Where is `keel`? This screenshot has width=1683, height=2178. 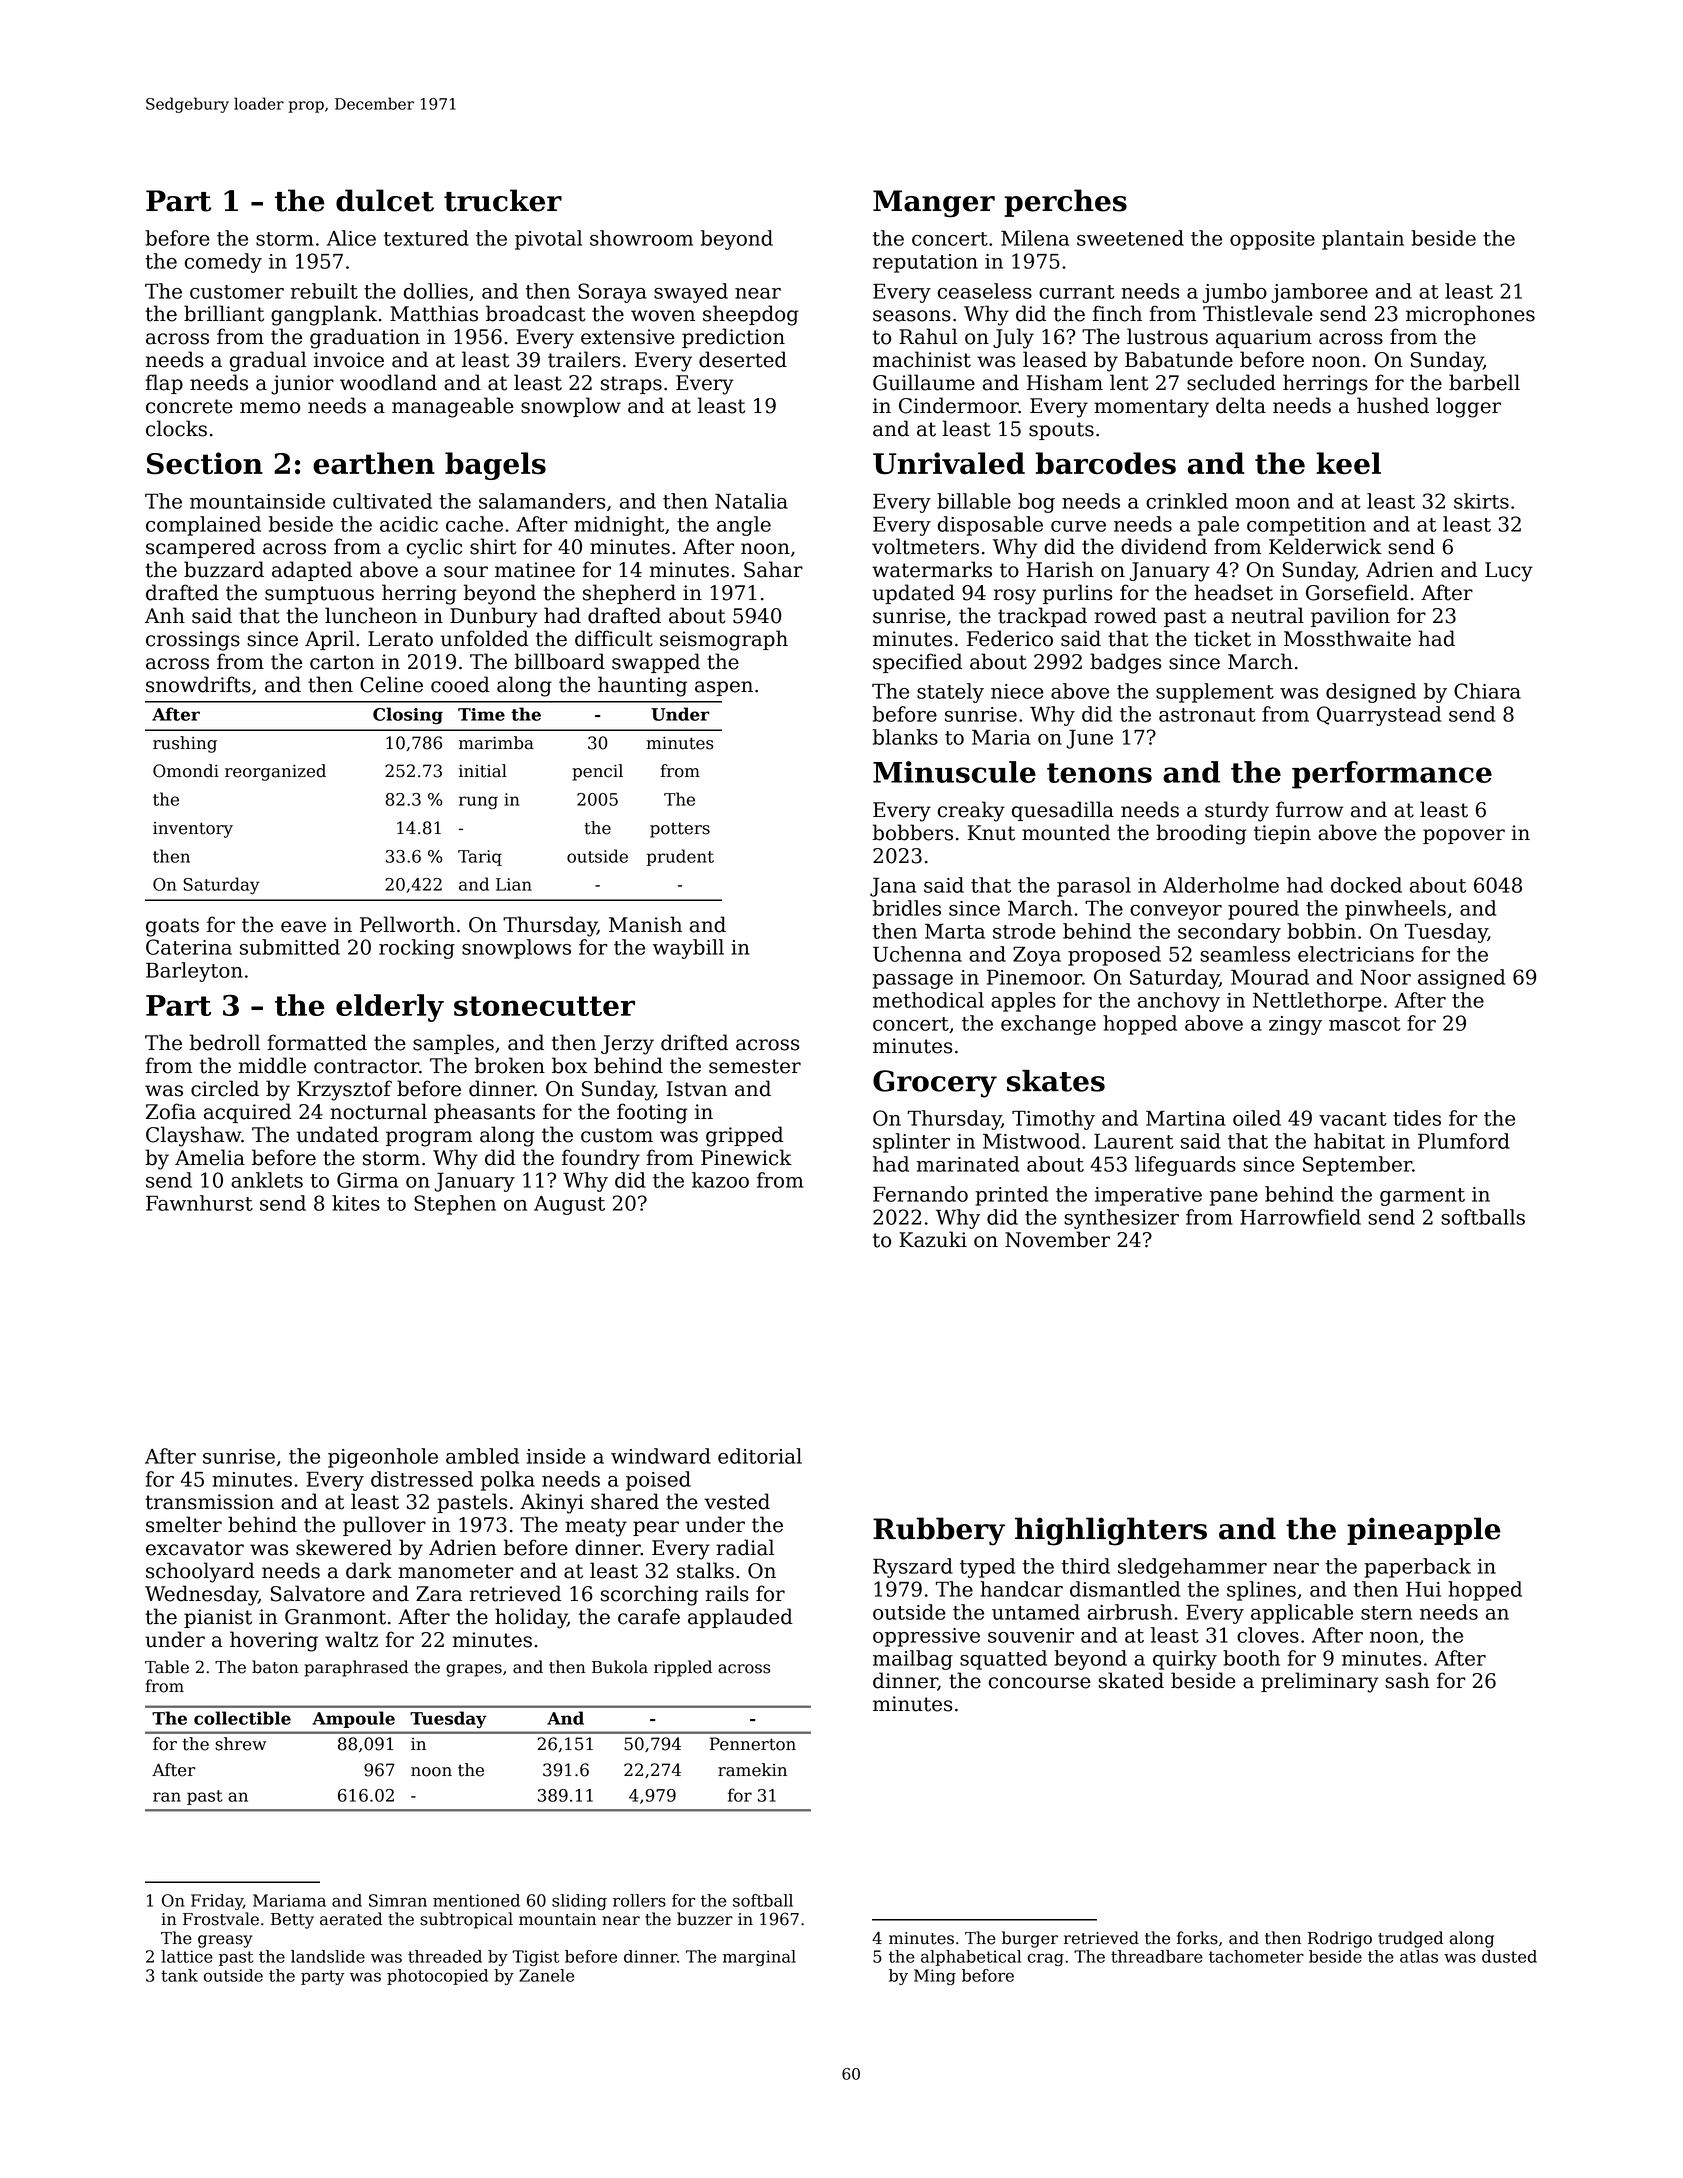 keel is located at coordinates (1348, 463).
